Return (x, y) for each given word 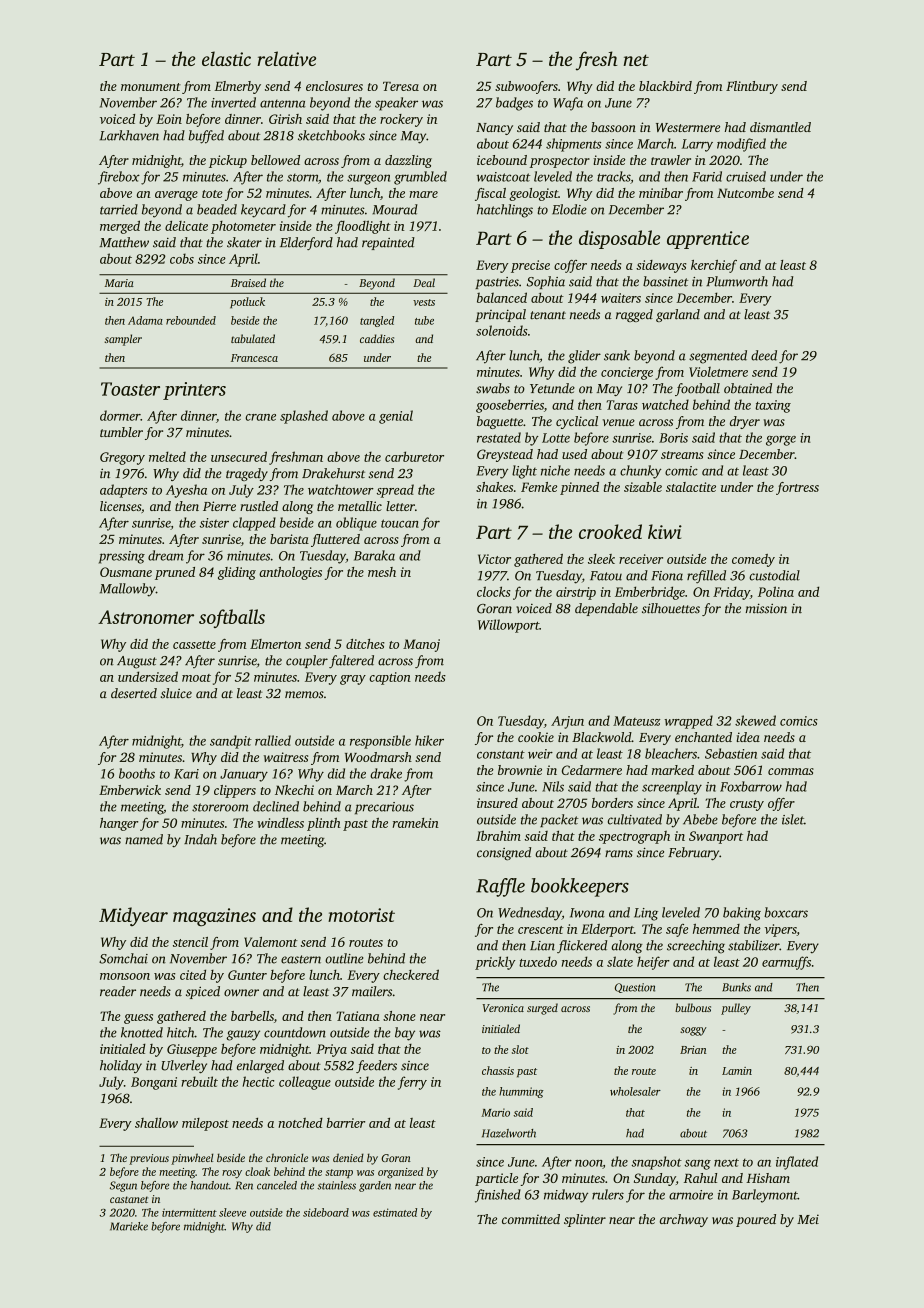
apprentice (708, 240)
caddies (377, 338)
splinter (585, 1220)
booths (137, 773)
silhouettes (671, 608)
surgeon (368, 179)
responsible (380, 742)
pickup (228, 161)
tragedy (247, 474)
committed (531, 1219)
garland (678, 315)
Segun (123, 1186)
